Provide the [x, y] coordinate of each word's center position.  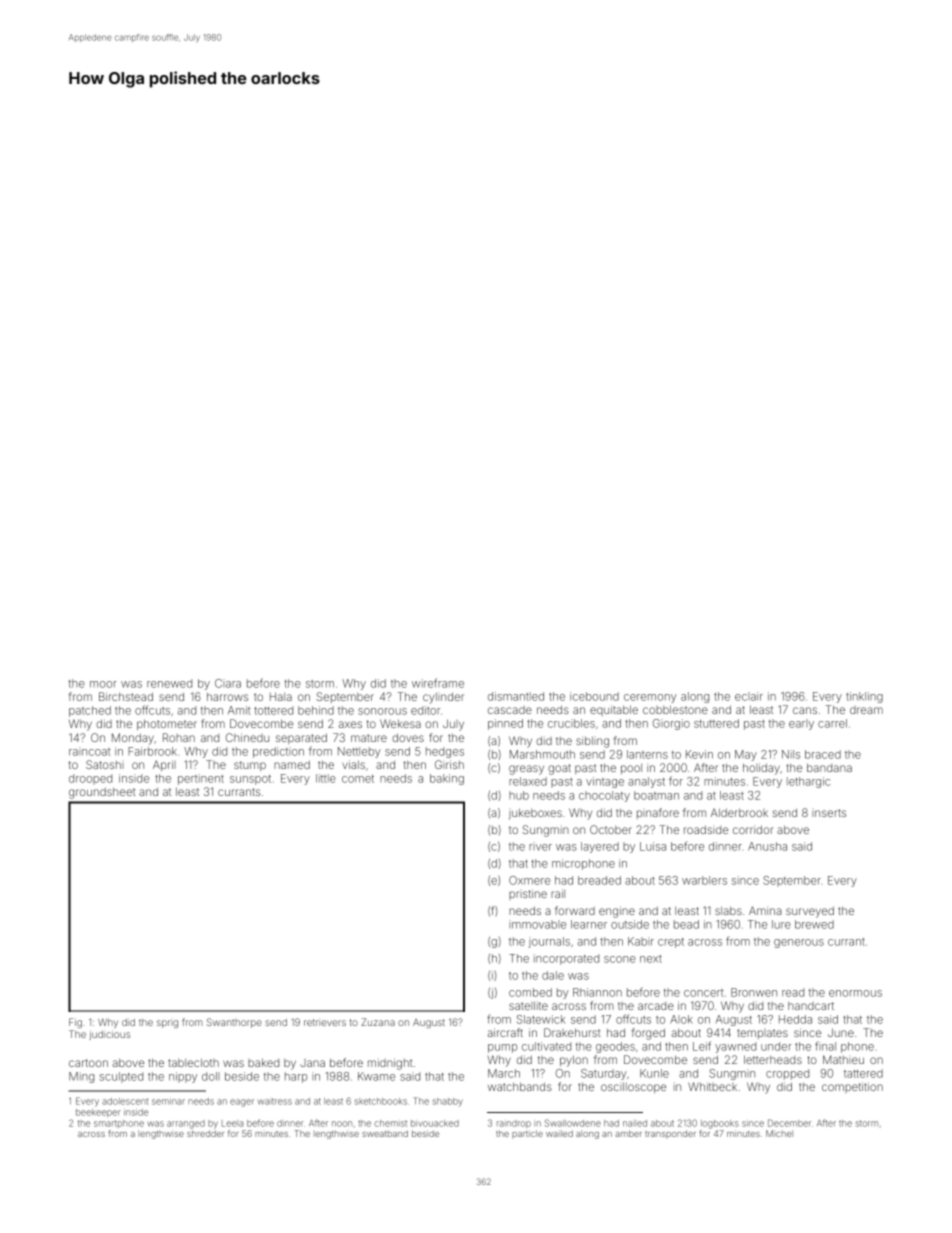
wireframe [438, 683]
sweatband [385, 1133]
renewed [169, 683]
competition [852, 1087]
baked [263, 1063]
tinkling [864, 697]
